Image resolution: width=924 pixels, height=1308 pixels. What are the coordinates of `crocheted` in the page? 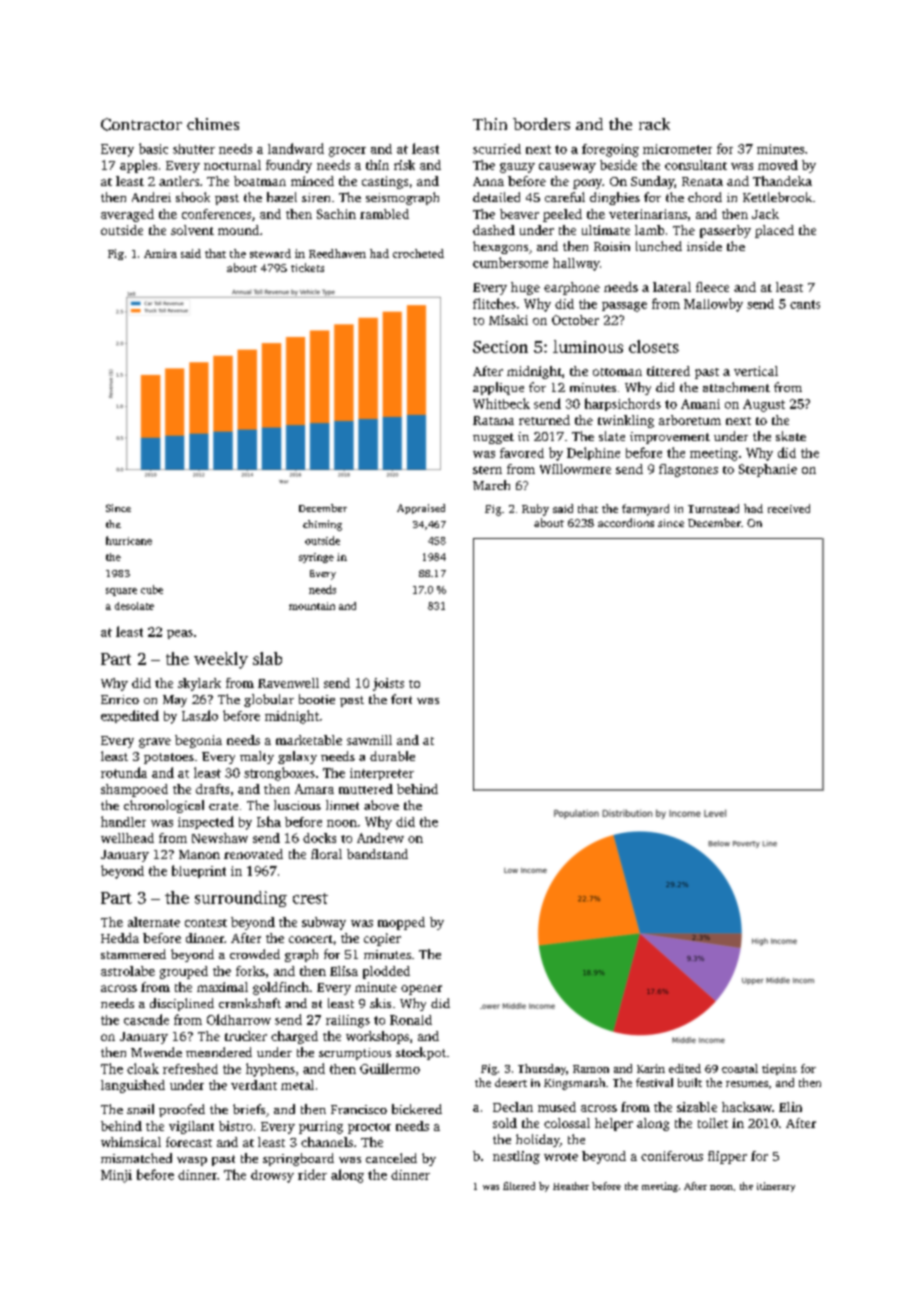 It's located at (418, 253).
